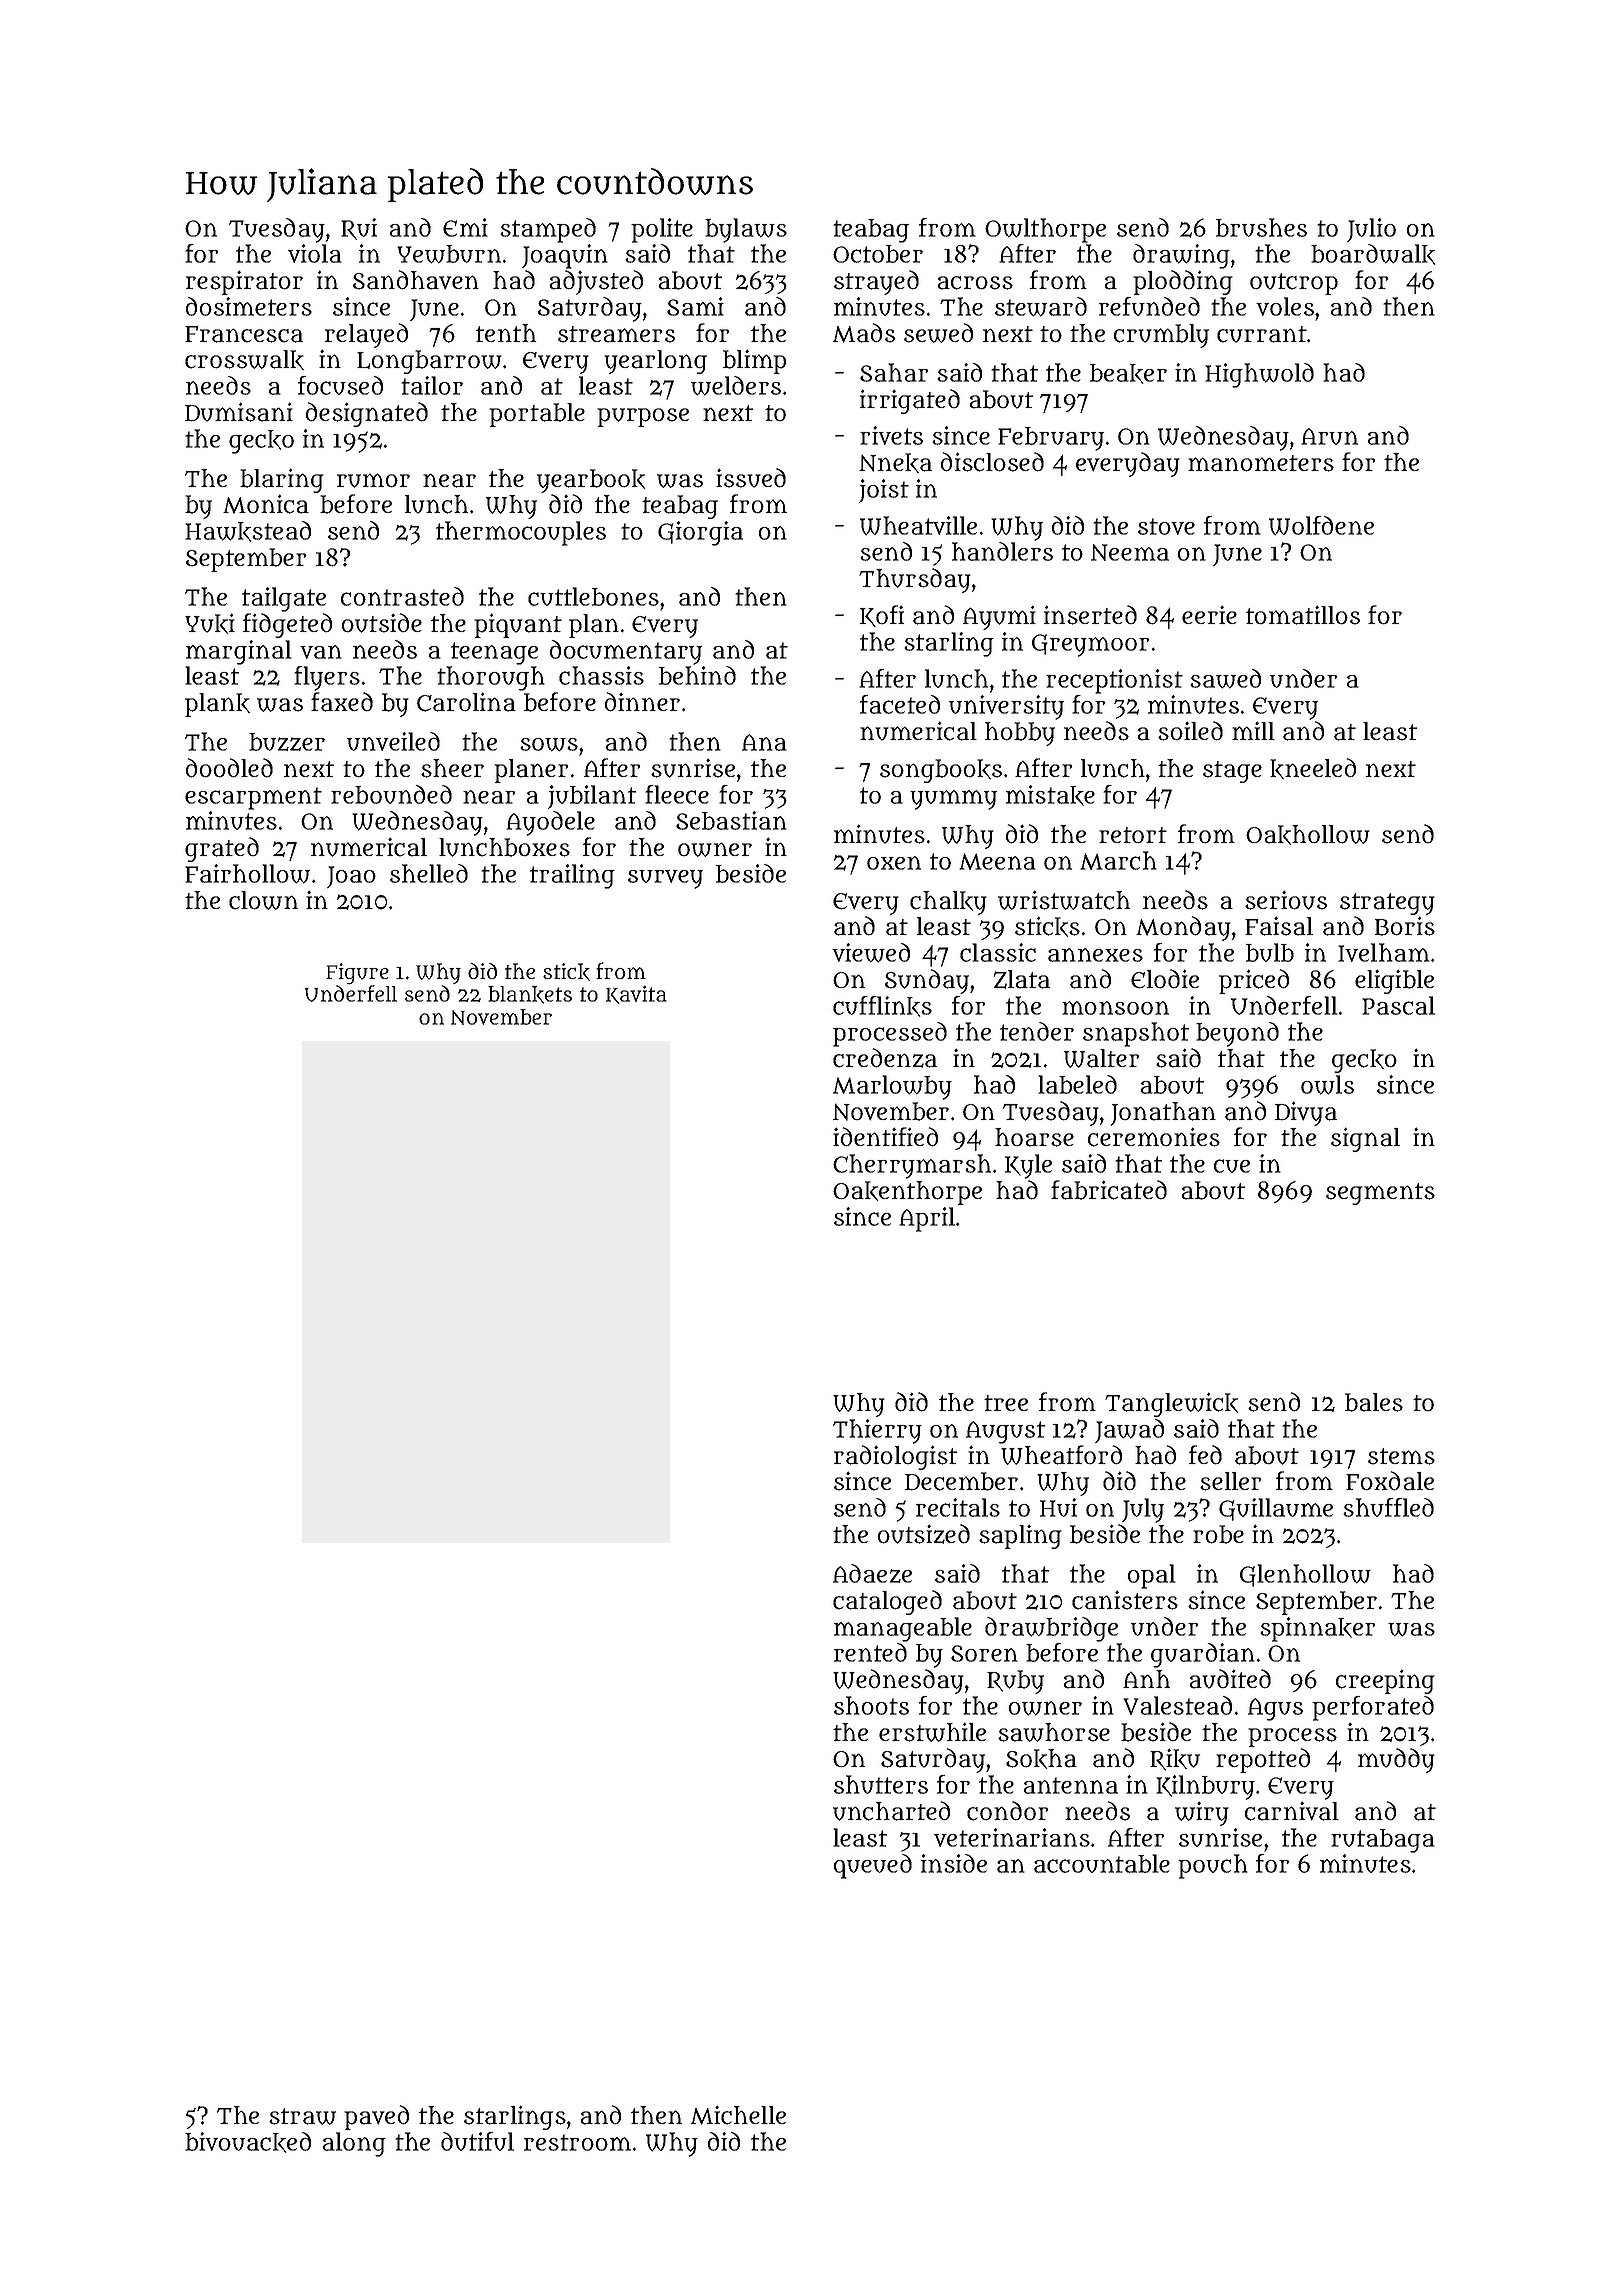 The image size is (1620, 2292). What do you see at coordinates (253, 798) in the document?
I see `escarpment` at bounding box center [253, 798].
